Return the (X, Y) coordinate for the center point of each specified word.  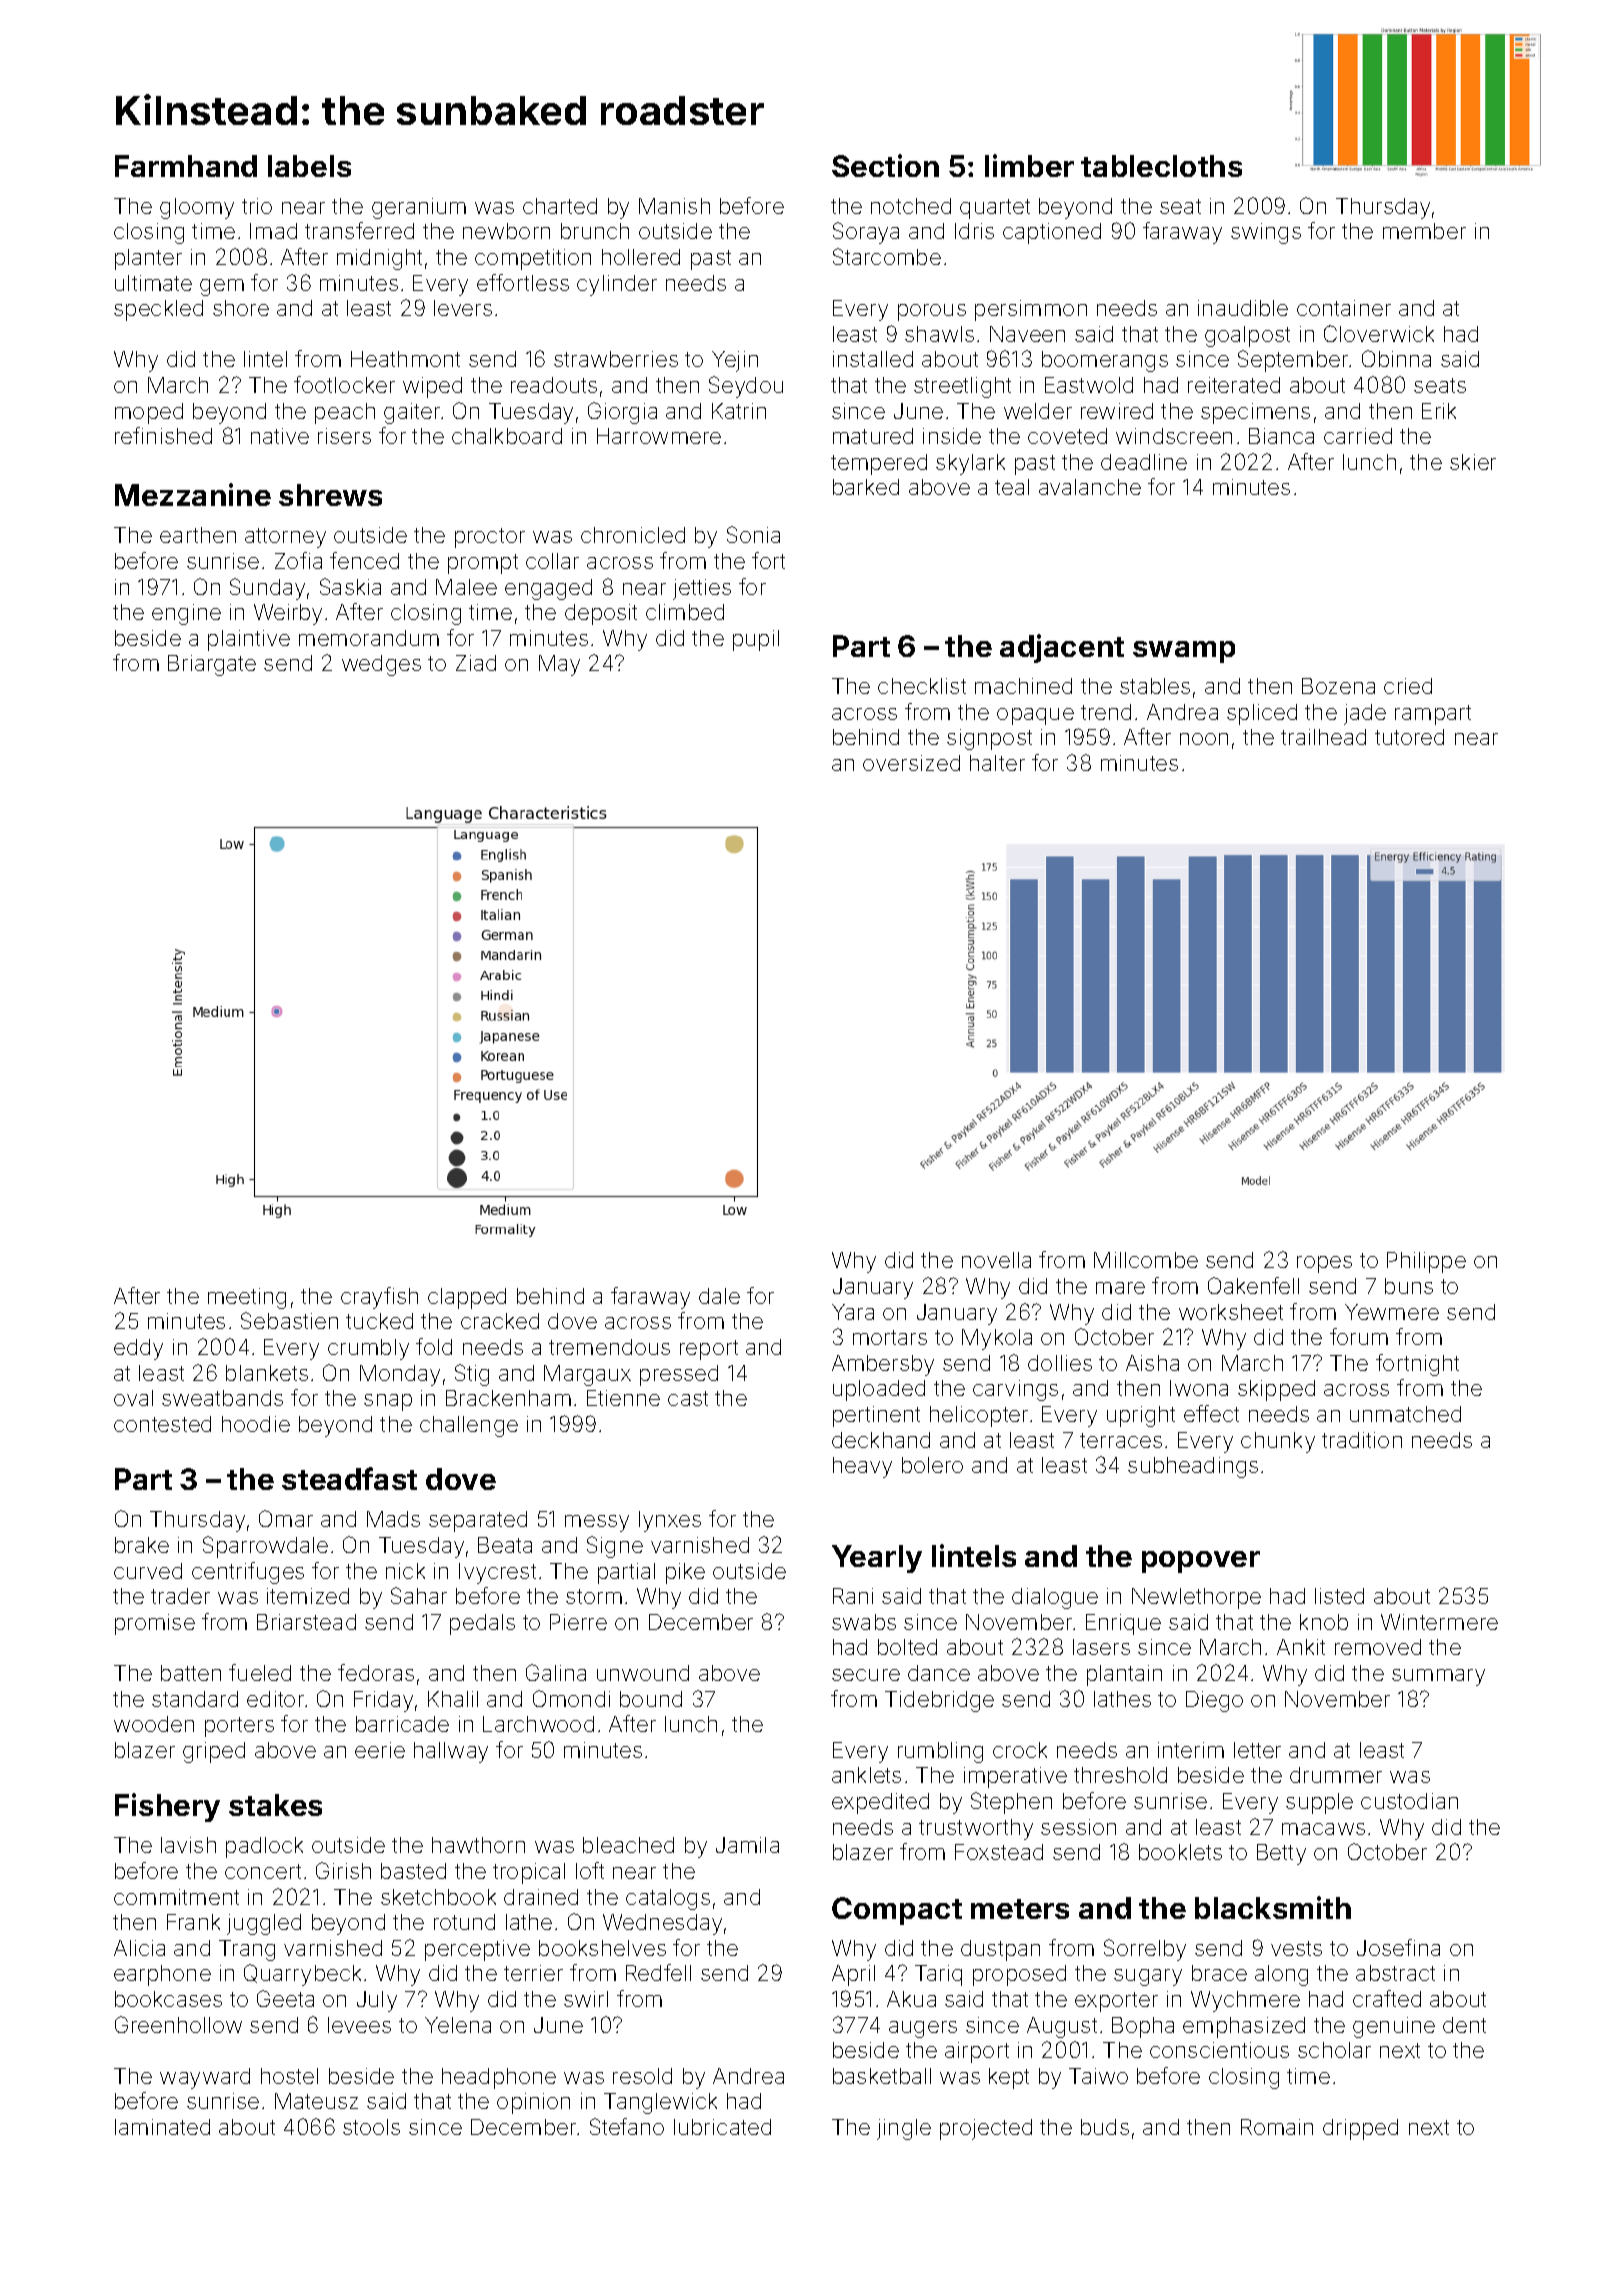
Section (885, 165)
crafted (1387, 1998)
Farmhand (186, 166)
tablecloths (1161, 166)
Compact (897, 1911)
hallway (451, 1752)
